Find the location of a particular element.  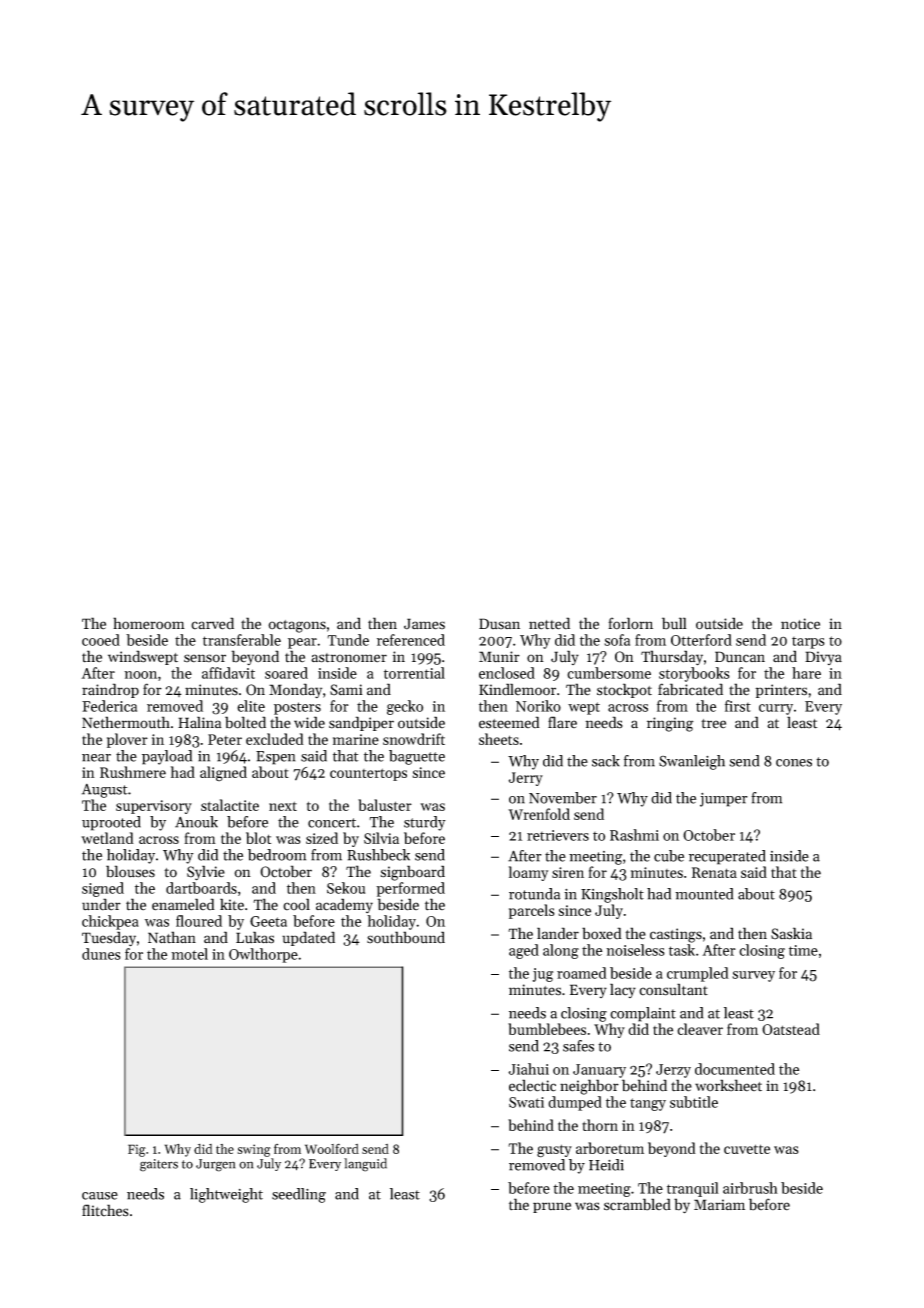

blouses is located at coordinates (130, 871).
